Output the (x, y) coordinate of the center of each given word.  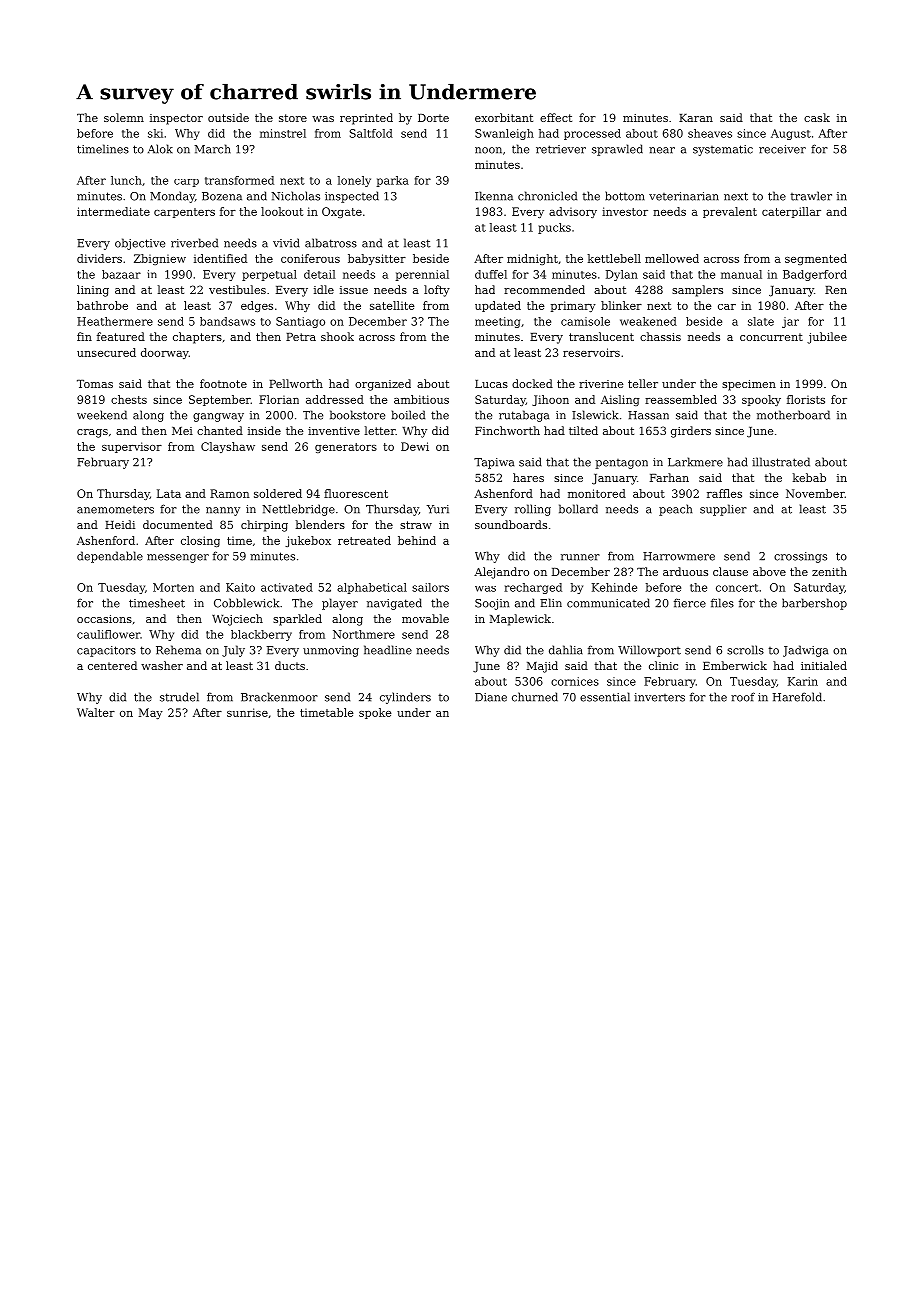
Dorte (433, 118)
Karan (696, 118)
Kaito (240, 587)
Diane (491, 697)
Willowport (649, 651)
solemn (124, 117)
